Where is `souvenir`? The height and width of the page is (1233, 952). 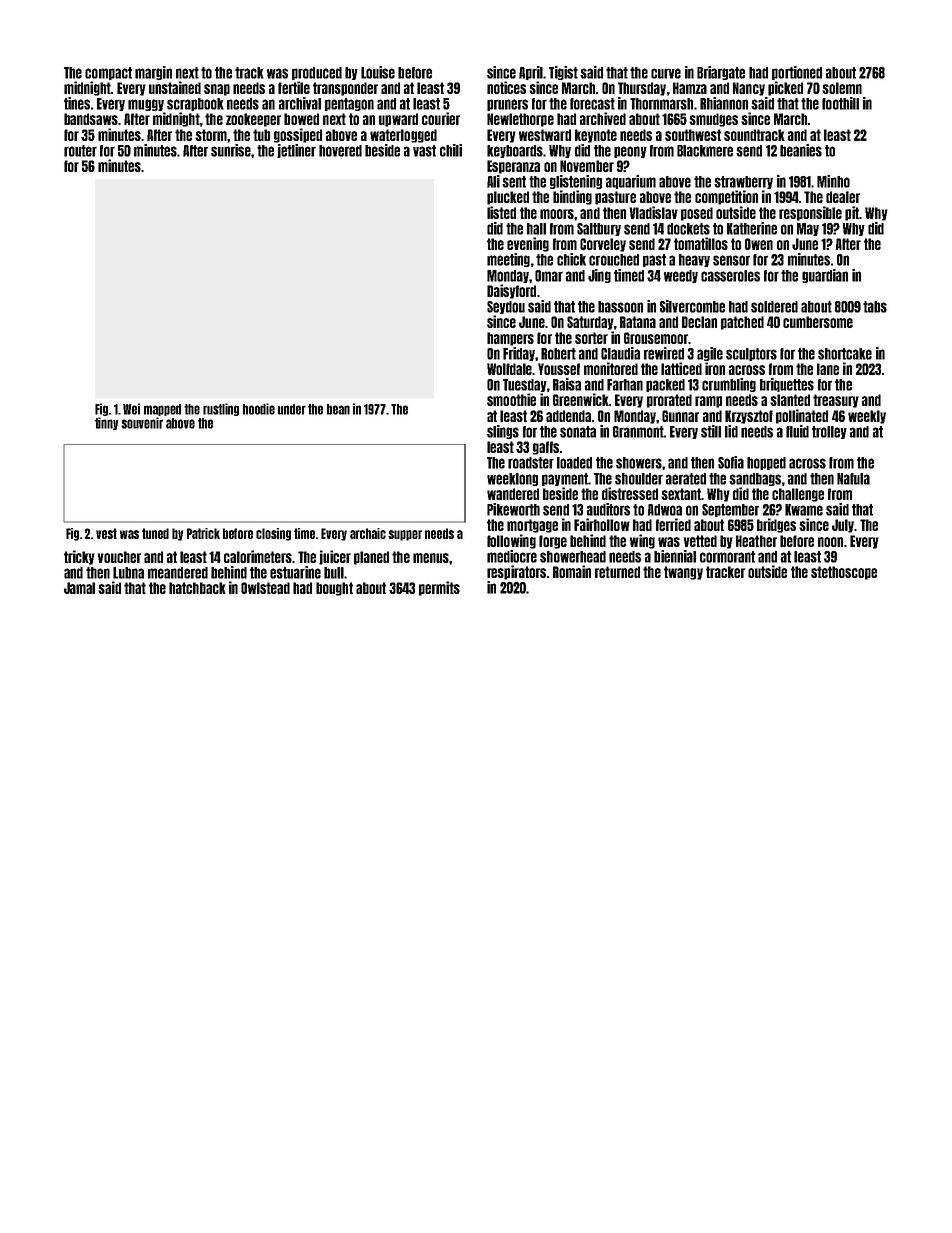 souvenir is located at coordinates (142, 423).
